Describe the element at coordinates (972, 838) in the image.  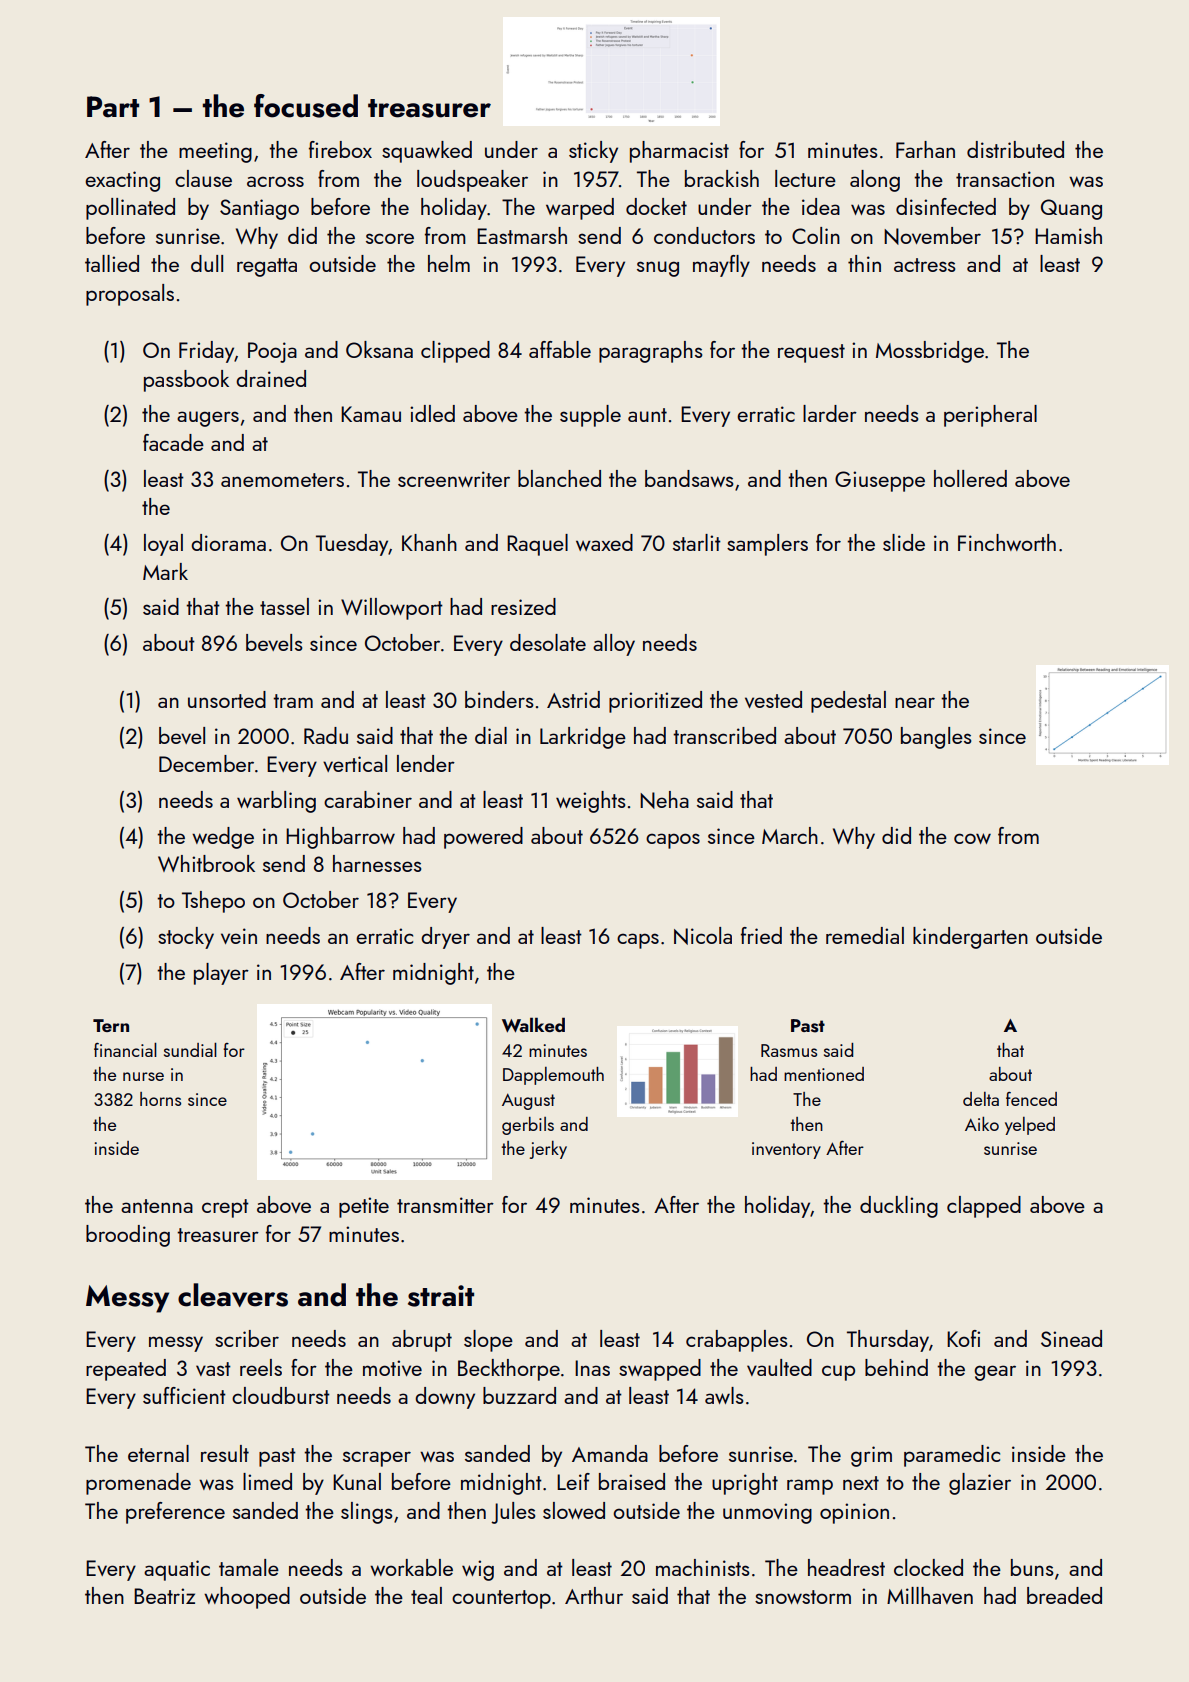
I see `cow` at that location.
